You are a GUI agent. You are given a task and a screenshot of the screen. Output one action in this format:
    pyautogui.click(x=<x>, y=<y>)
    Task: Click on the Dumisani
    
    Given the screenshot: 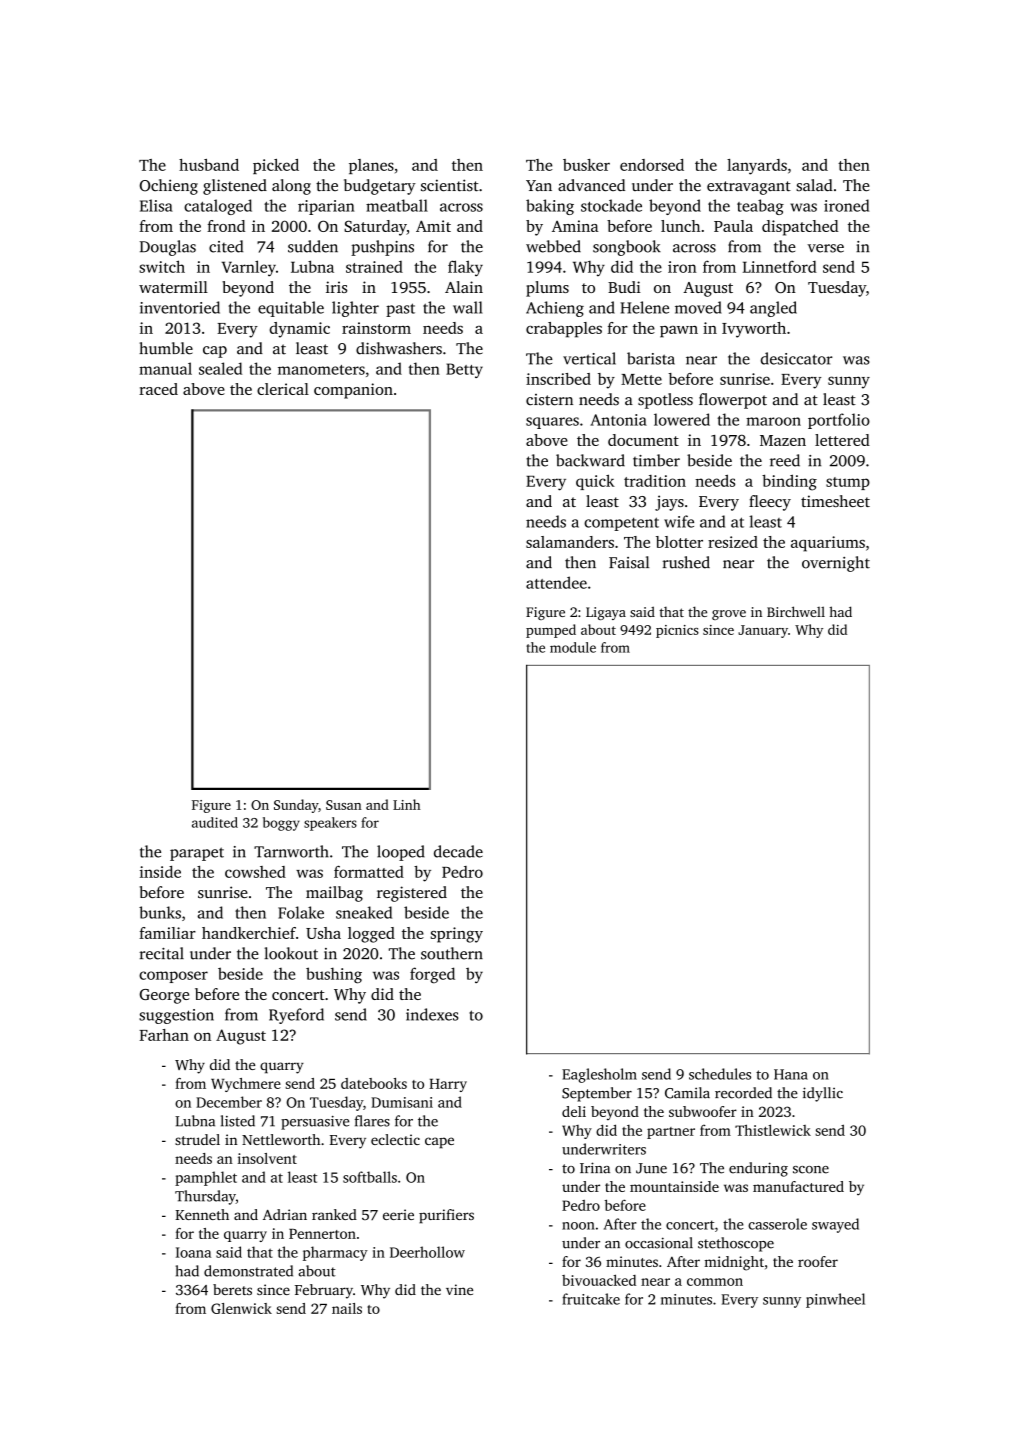 What is the action you would take?
    pyautogui.click(x=402, y=1102)
